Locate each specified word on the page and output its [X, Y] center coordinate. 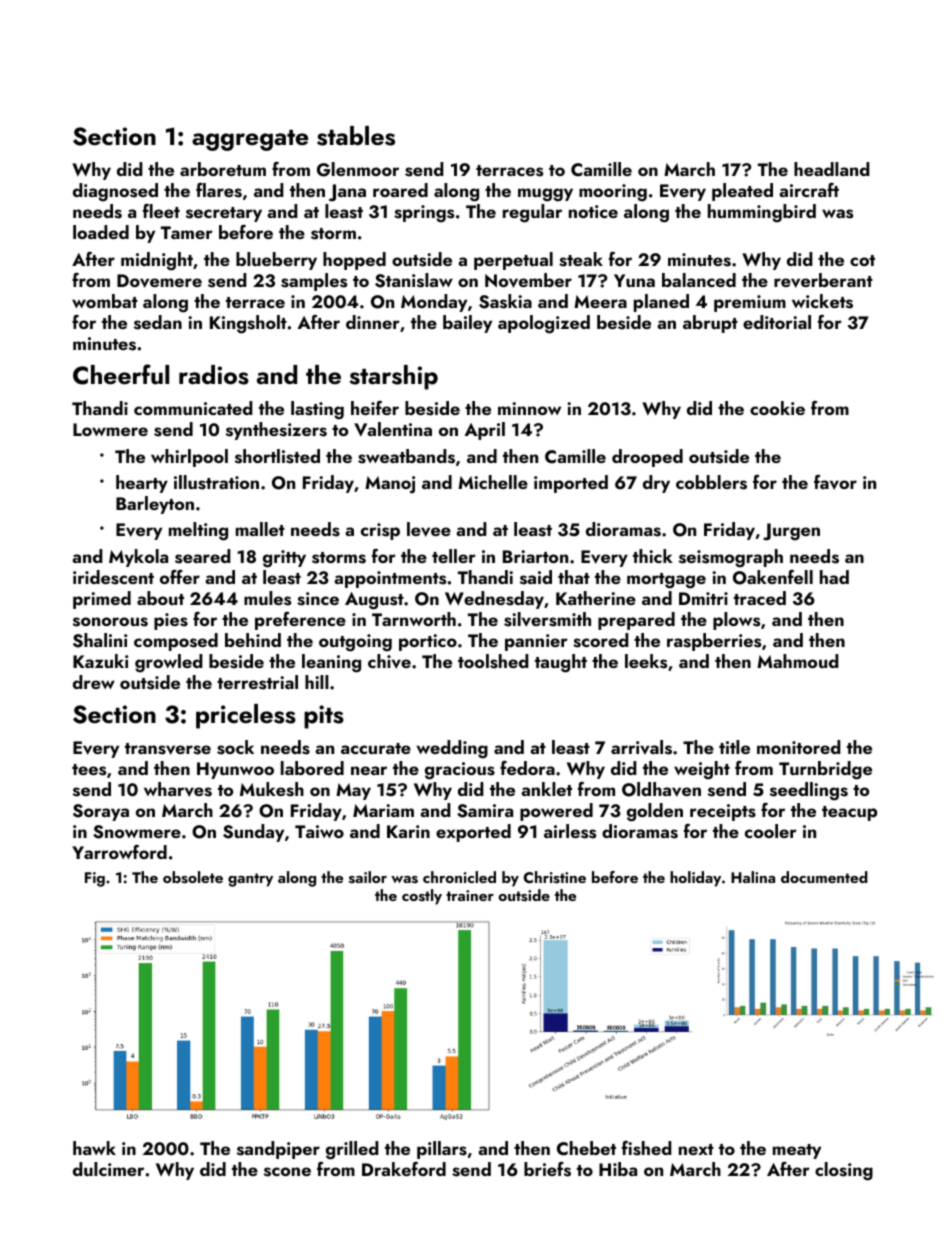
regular [532, 213]
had [834, 577]
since [318, 599]
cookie [777, 408]
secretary [224, 214]
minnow [529, 408]
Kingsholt [248, 324]
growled [169, 663]
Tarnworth [414, 619]
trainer [470, 895]
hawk [94, 1148]
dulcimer [108, 1169]
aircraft [809, 190]
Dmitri [703, 598]
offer [180, 577]
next [696, 1149]
